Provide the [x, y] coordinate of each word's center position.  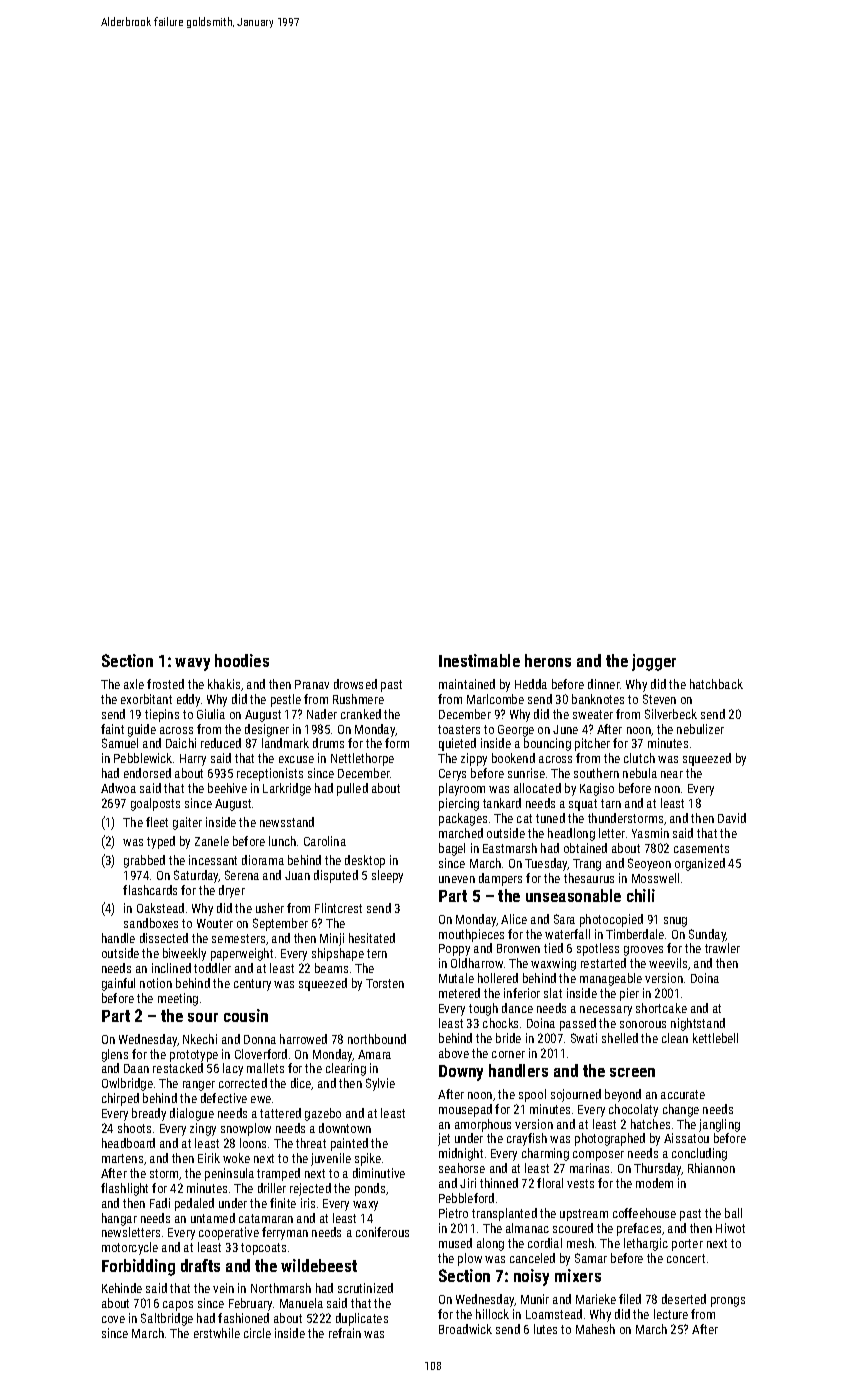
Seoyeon [649, 864]
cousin [246, 1015]
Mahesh [595, 1329]
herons [548, 660]
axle [134, 684]
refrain [345, 1333]
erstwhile [217, 1333]
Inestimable [479, 660]
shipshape [338, 954]
